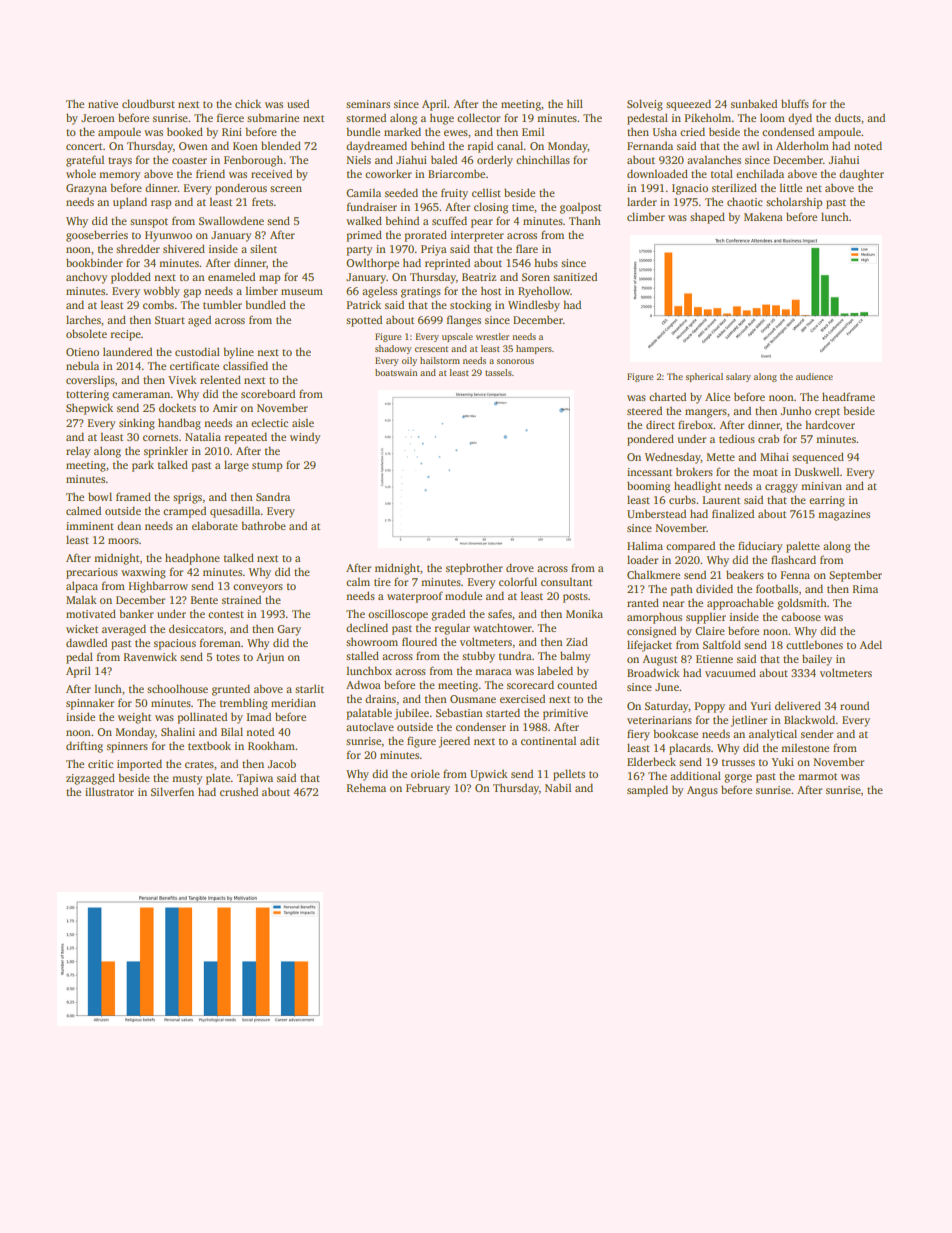 This image has height=1233, width=952. I want to click on nebula, so click(82, 365).
